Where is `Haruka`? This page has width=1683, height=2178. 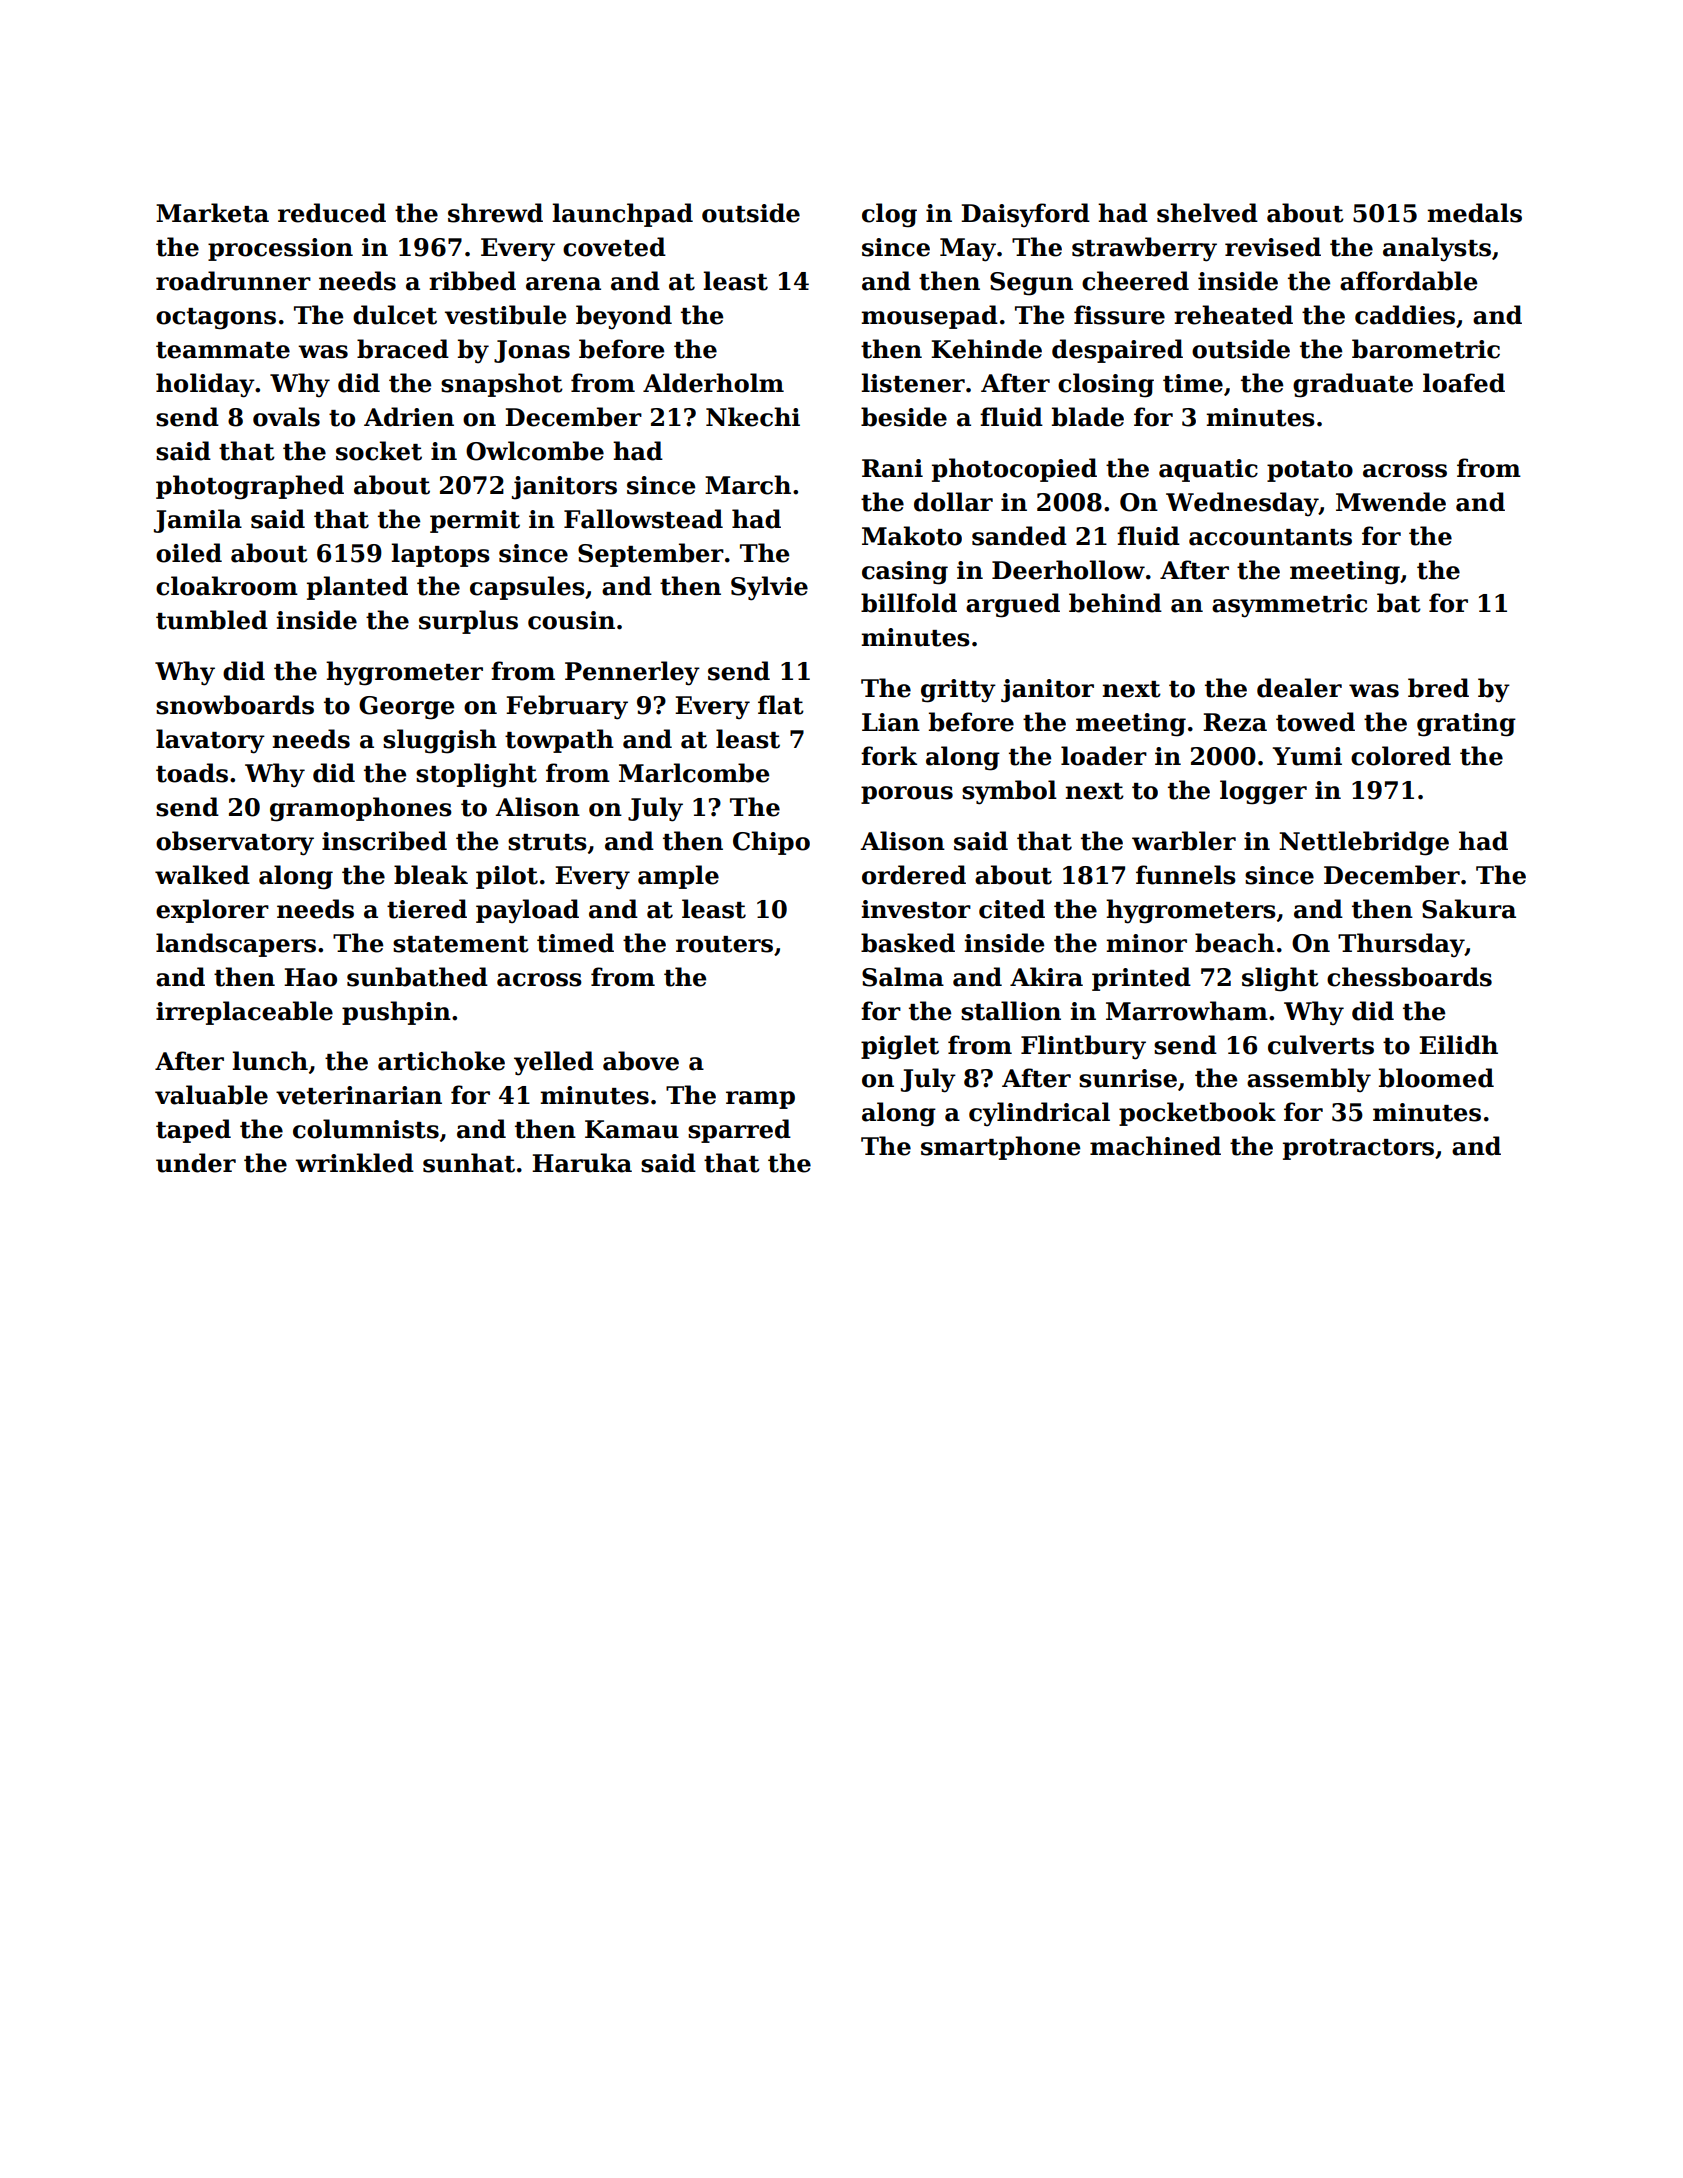 Haruka is located at coordinates (582, 1163).
